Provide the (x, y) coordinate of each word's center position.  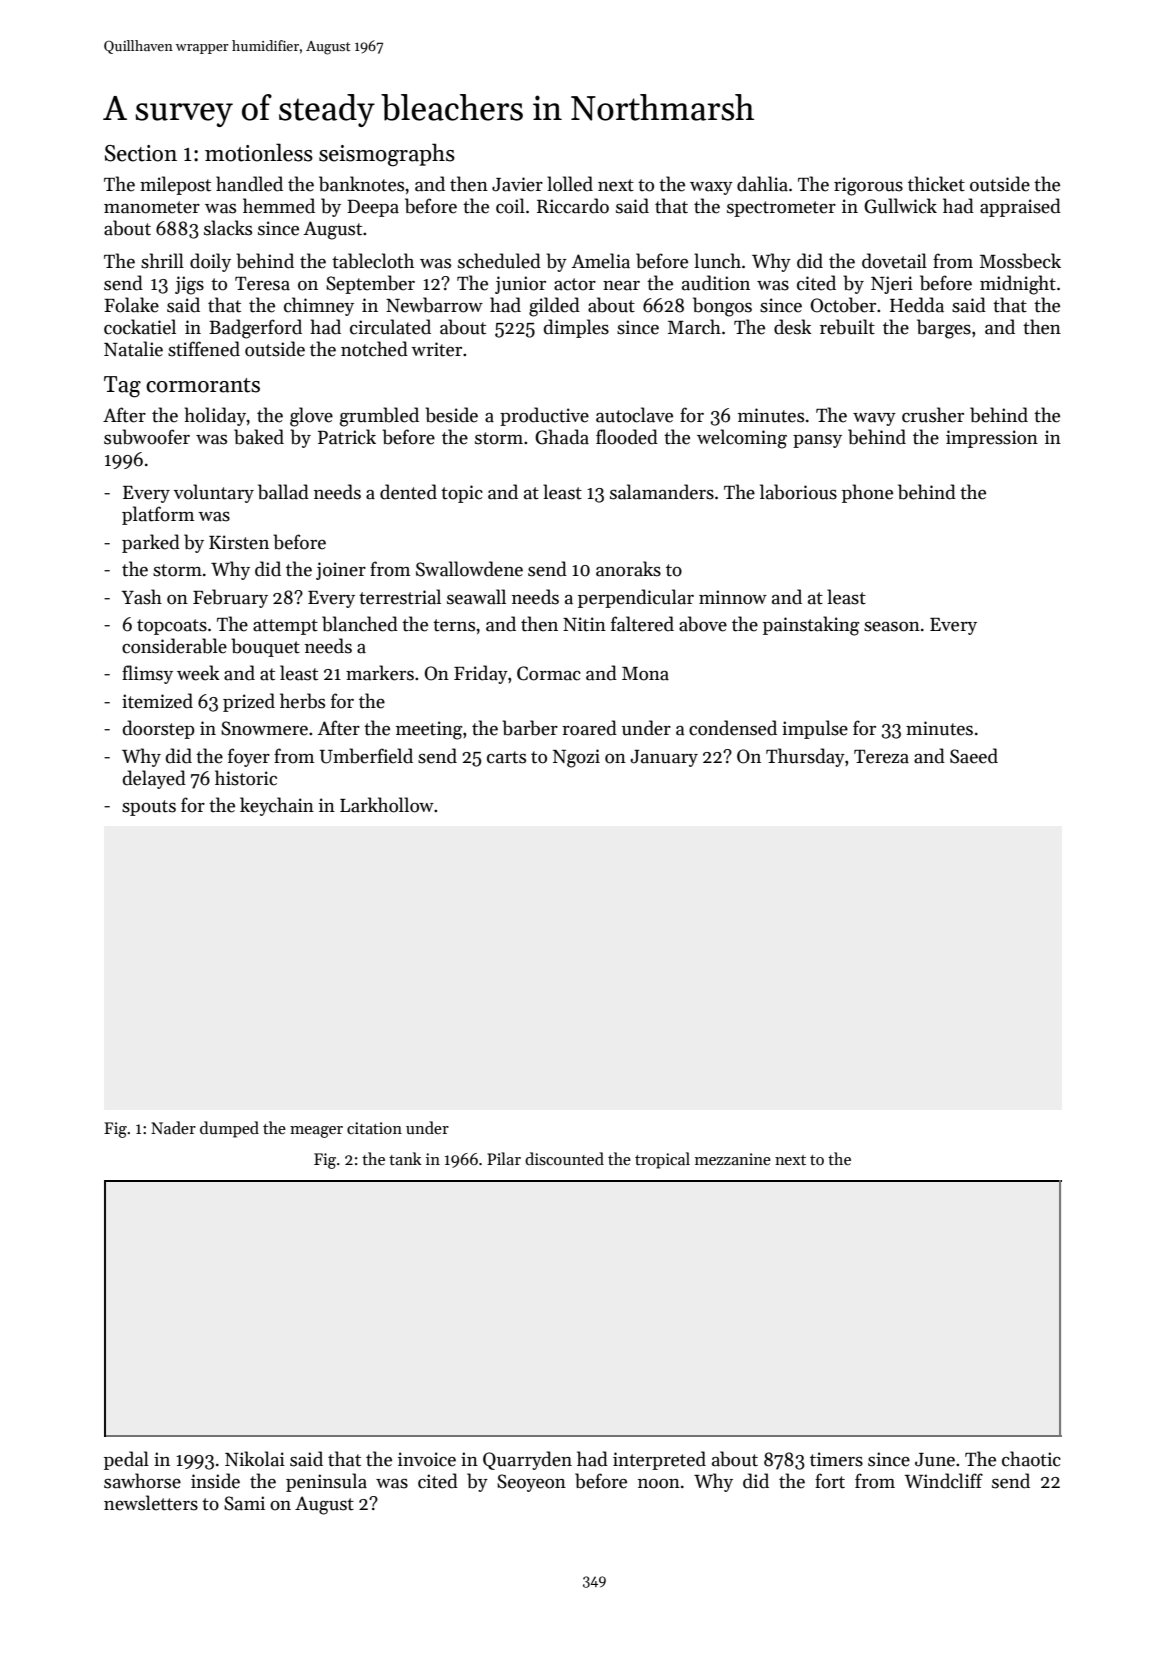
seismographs (387, 155)
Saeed (974, 756)
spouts (149, 808)
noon (659, 1484)
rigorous (868, 186)
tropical (662, 1160)
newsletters (151, 1503)
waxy (711, 188)
